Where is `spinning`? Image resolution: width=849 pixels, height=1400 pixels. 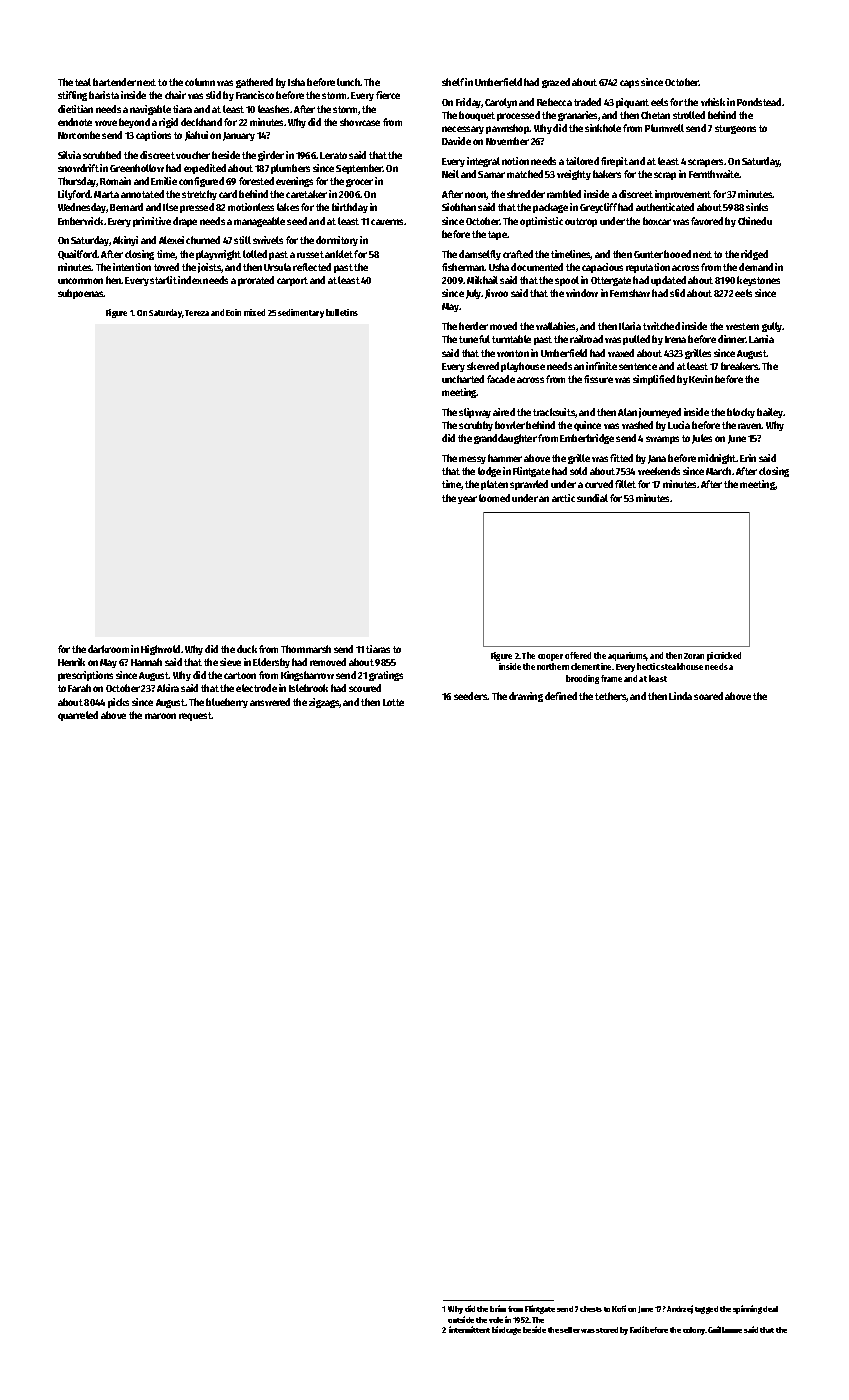 spinning is located at coordinates (747, 1309).
